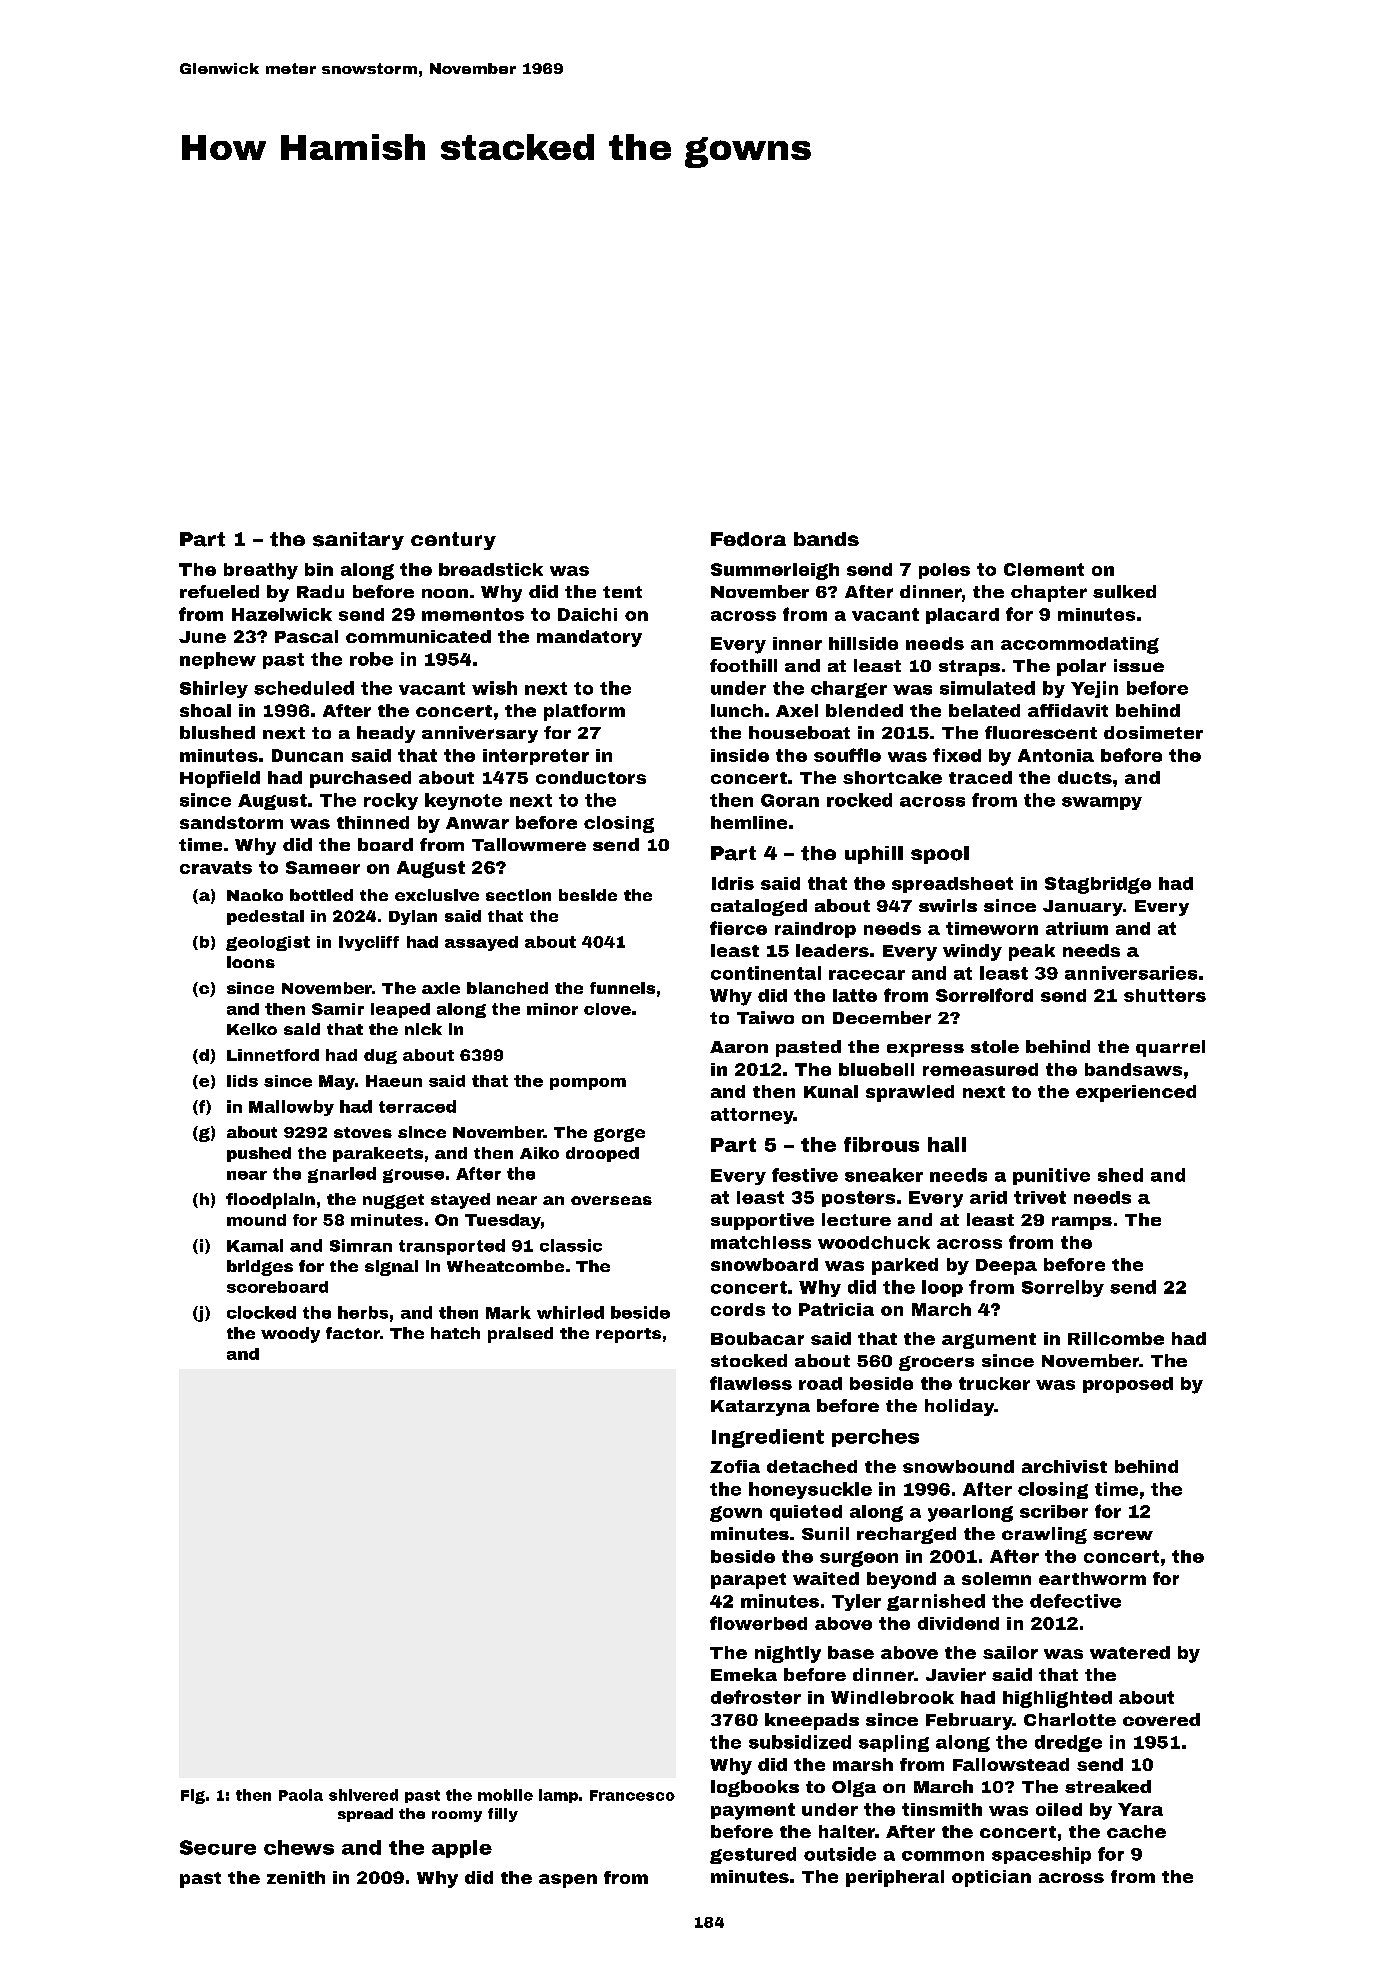  Describe the element at coordinates (1102, 803) in the page. I see `swampy` at that location.
